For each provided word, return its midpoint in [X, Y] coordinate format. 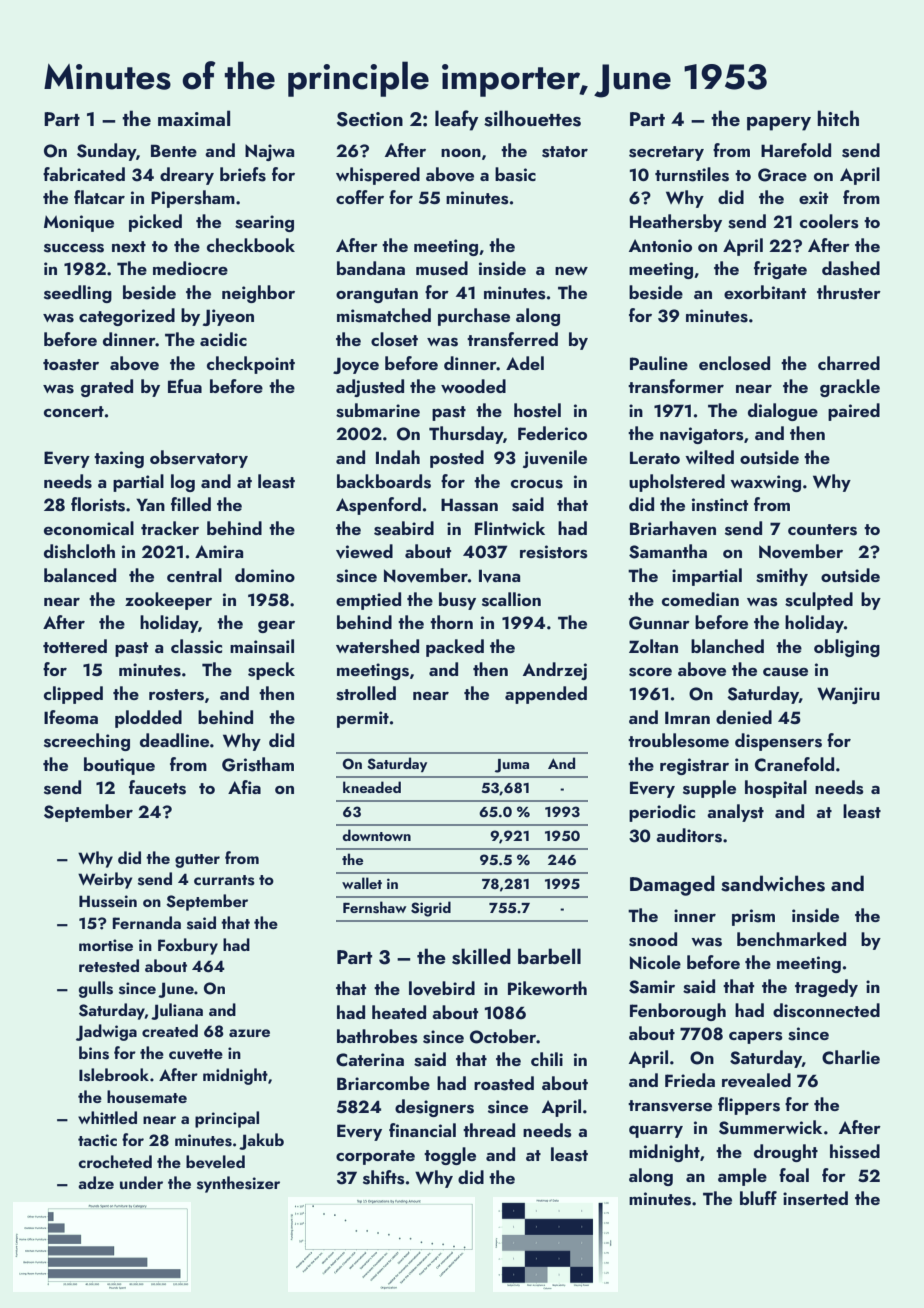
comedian [700, 599]
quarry [656, 1131]
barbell [549, 956]
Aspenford [378, 506]
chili [547, 1059]
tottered [75, 646]
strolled [366, 693]
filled [191, 504]
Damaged [672, 885]
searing [264, 223]
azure [249, 1033]
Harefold [796, 150]
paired [854, 412]
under [141, 1182]
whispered [378, 176]
